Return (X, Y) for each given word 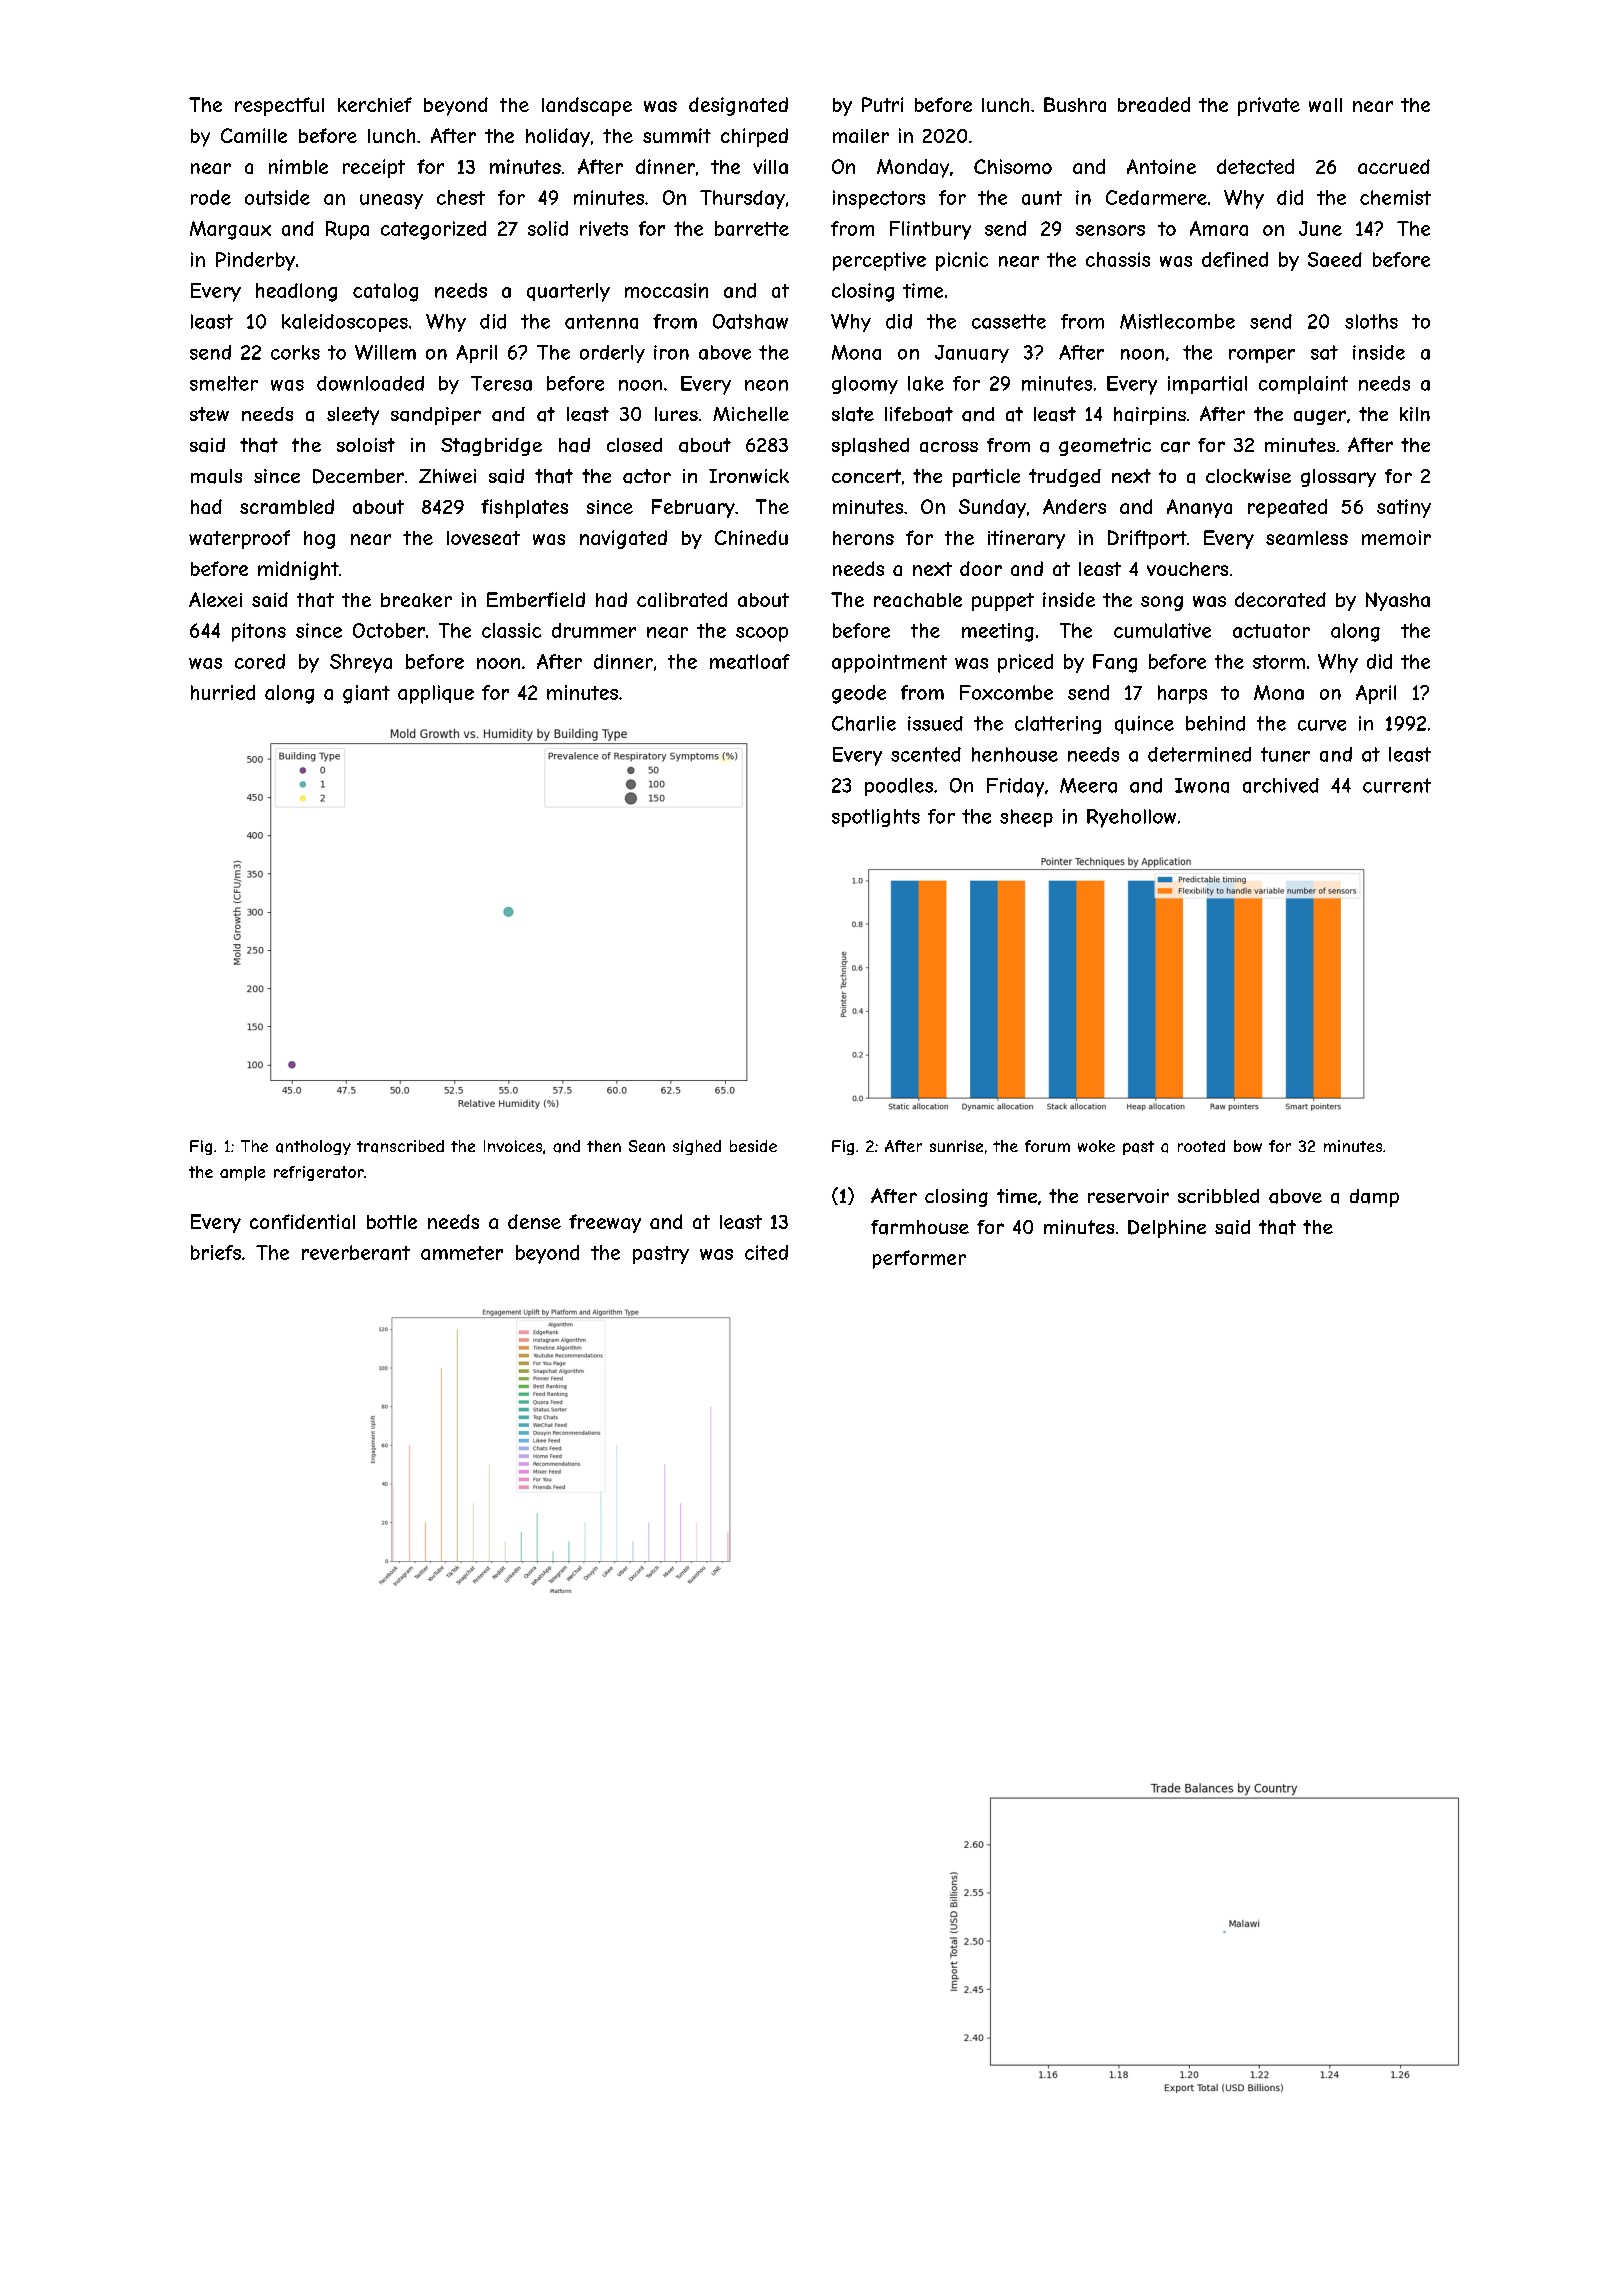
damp (1374, 1198)
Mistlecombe (1177, 321)
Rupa (347, 230)
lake (926, 383)
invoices (513, 1146)
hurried (223, 692)
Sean (647, 1146)
